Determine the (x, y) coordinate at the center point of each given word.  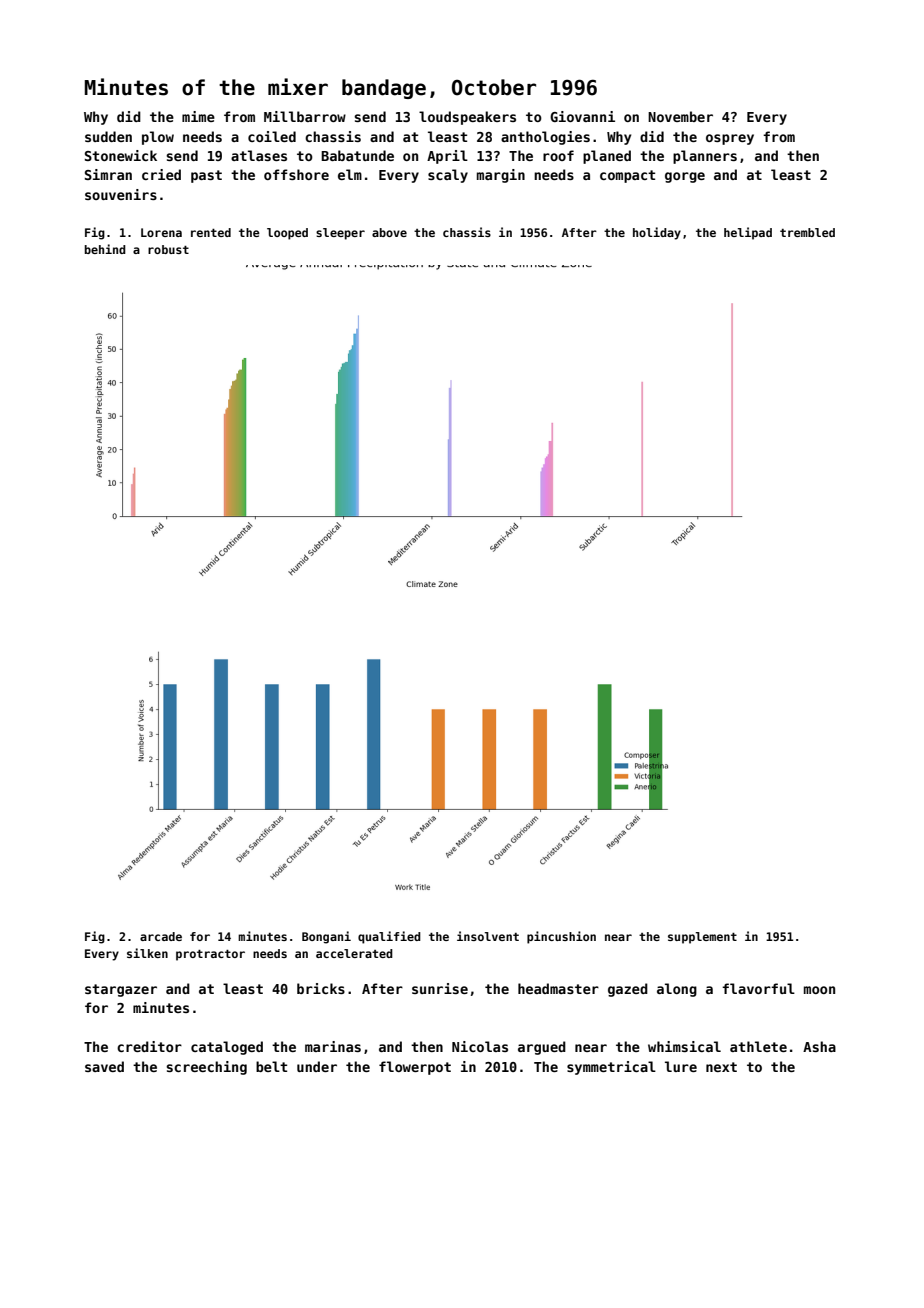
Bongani (326, 937)
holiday (657, 233)
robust (168, 249)
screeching (206, 1068)
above (389, 232)
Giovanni (582, 116)
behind (105, 249)
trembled (807, 232)
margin (501, 176)
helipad (748, 233)
